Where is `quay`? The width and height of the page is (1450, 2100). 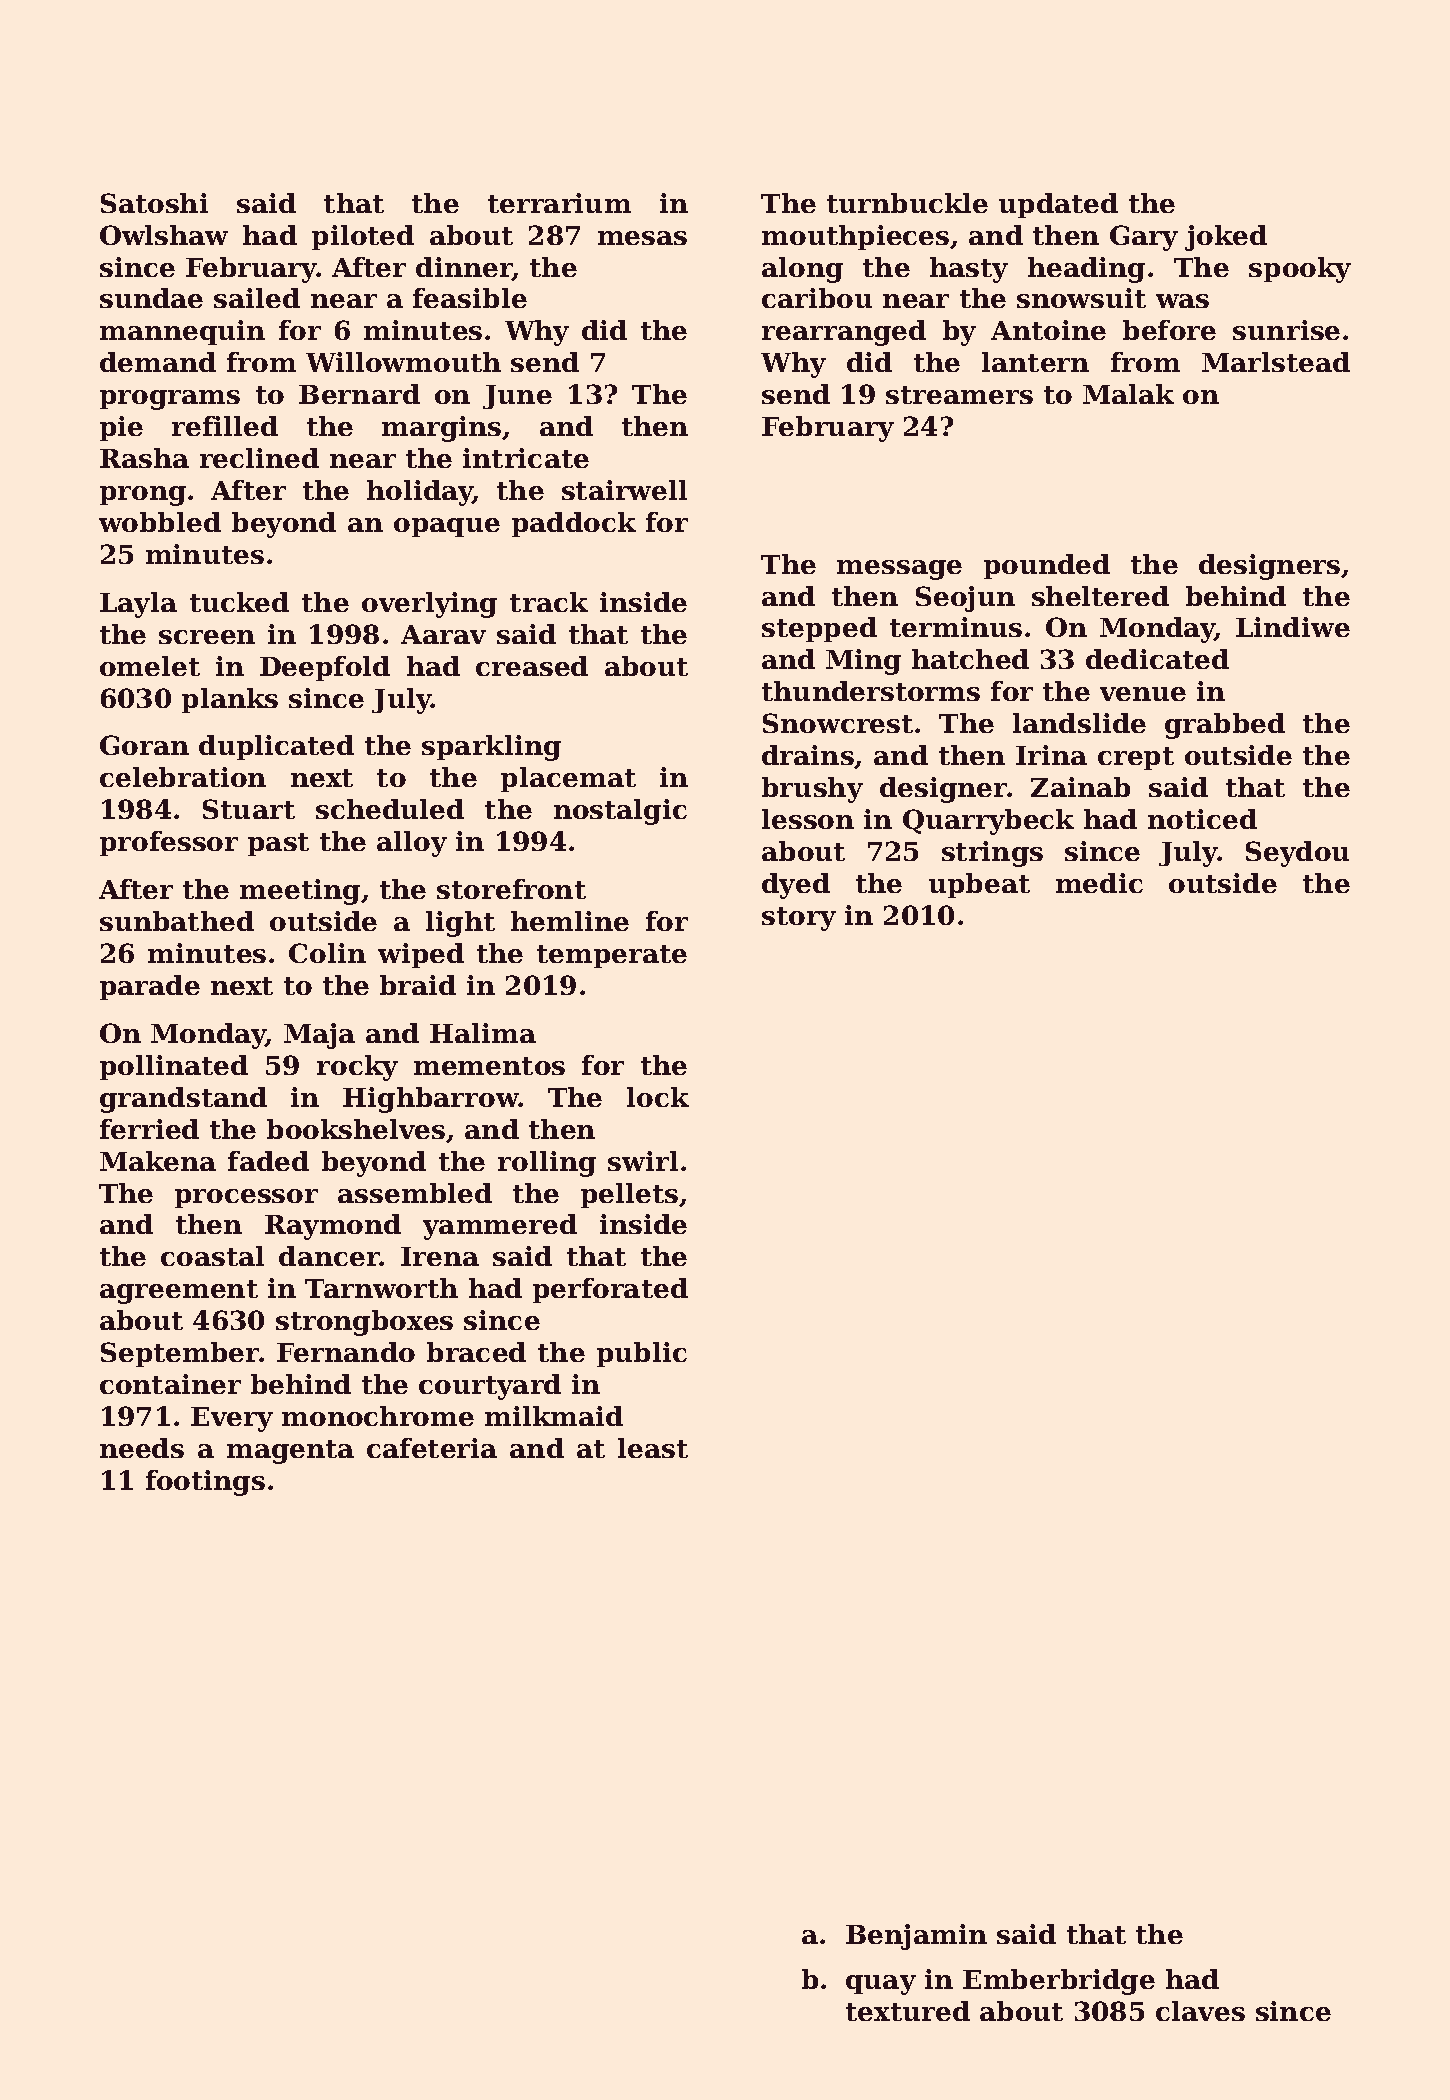
quay is located at coordinates (881, 1985).
